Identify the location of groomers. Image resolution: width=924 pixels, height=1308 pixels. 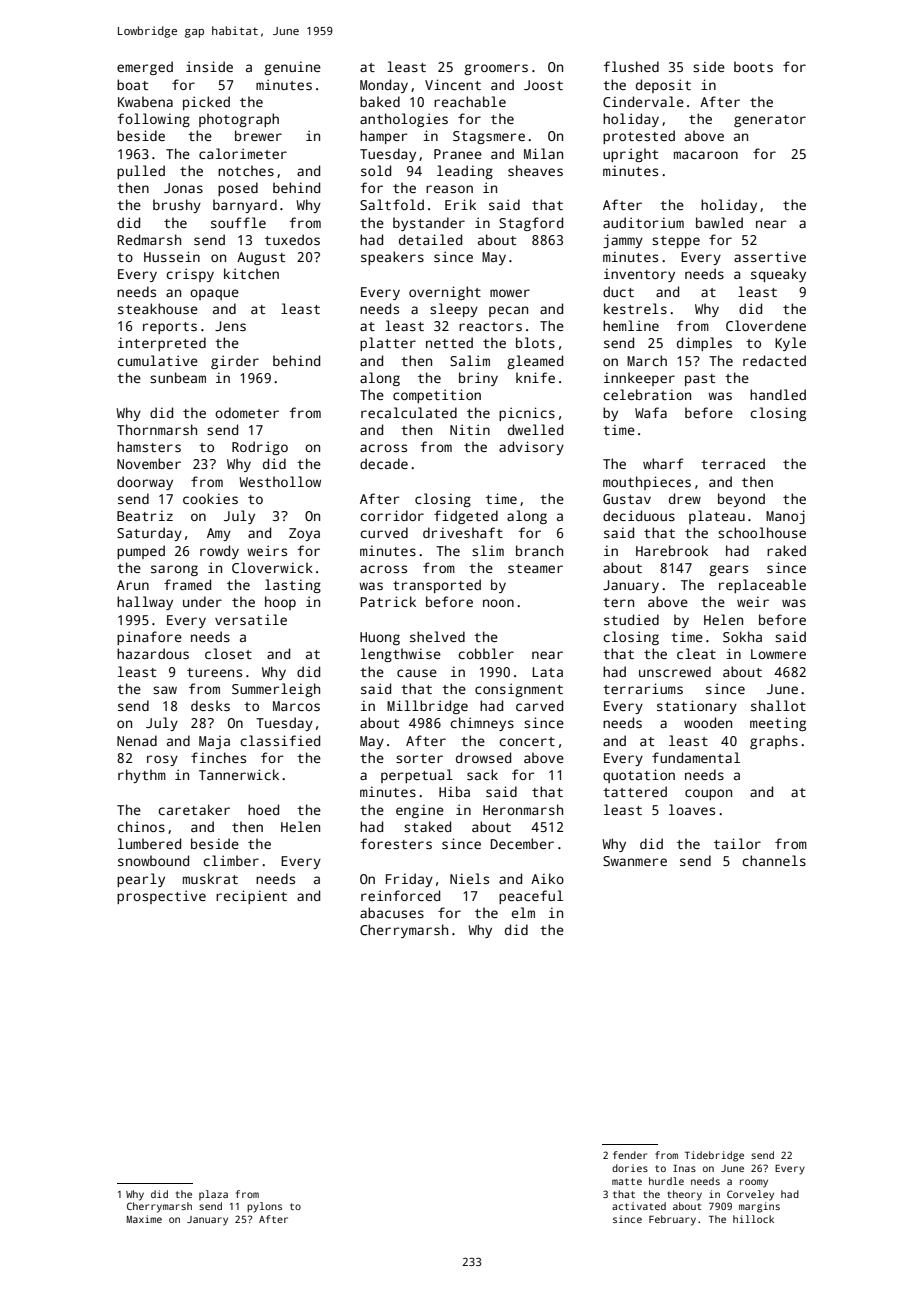
(496, 69).
